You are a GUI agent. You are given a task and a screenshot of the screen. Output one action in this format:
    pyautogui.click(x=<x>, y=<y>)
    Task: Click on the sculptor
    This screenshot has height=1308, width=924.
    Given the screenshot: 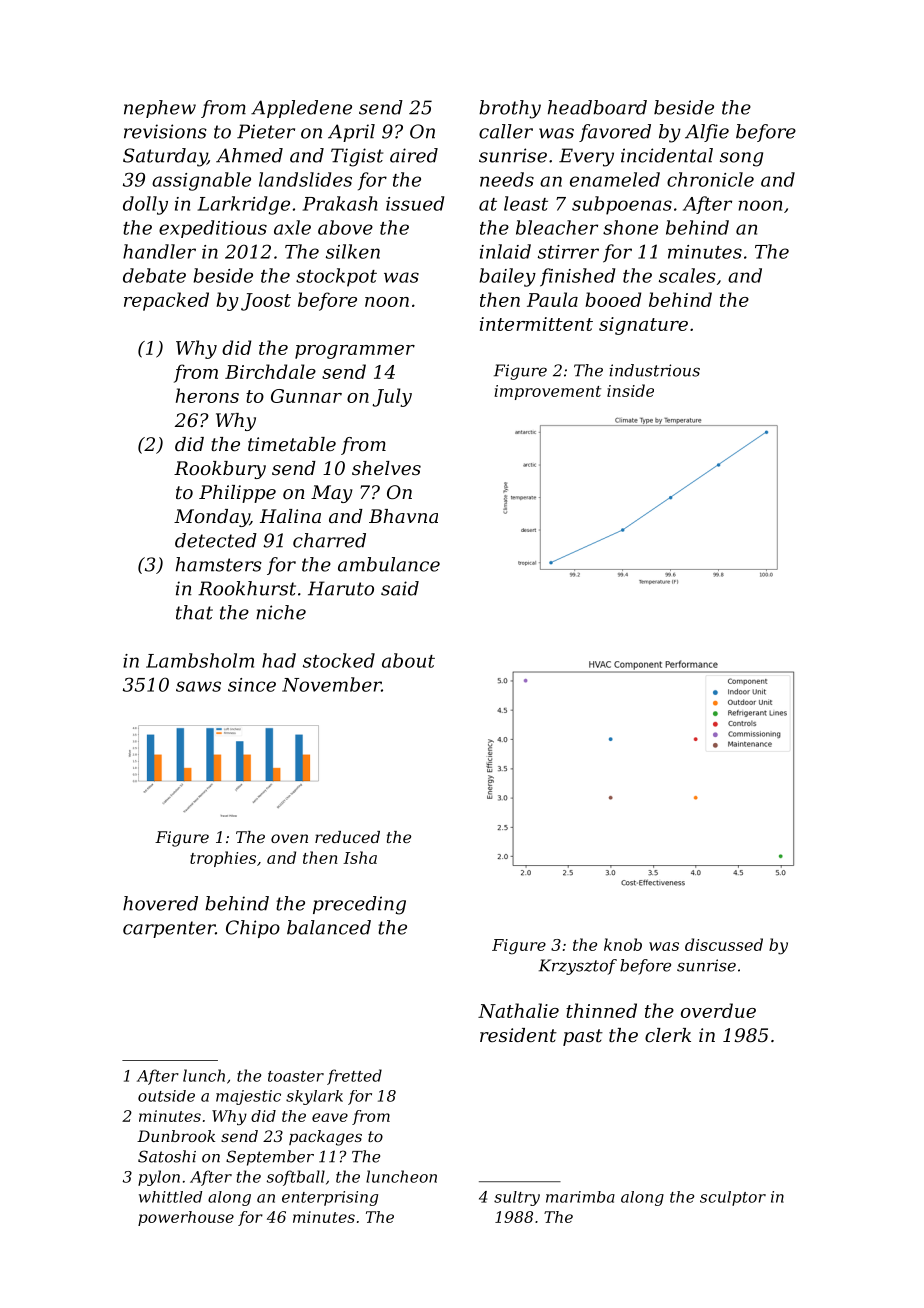 What is the action you would take?
    pyautogui.click(x=733, y=1198)
